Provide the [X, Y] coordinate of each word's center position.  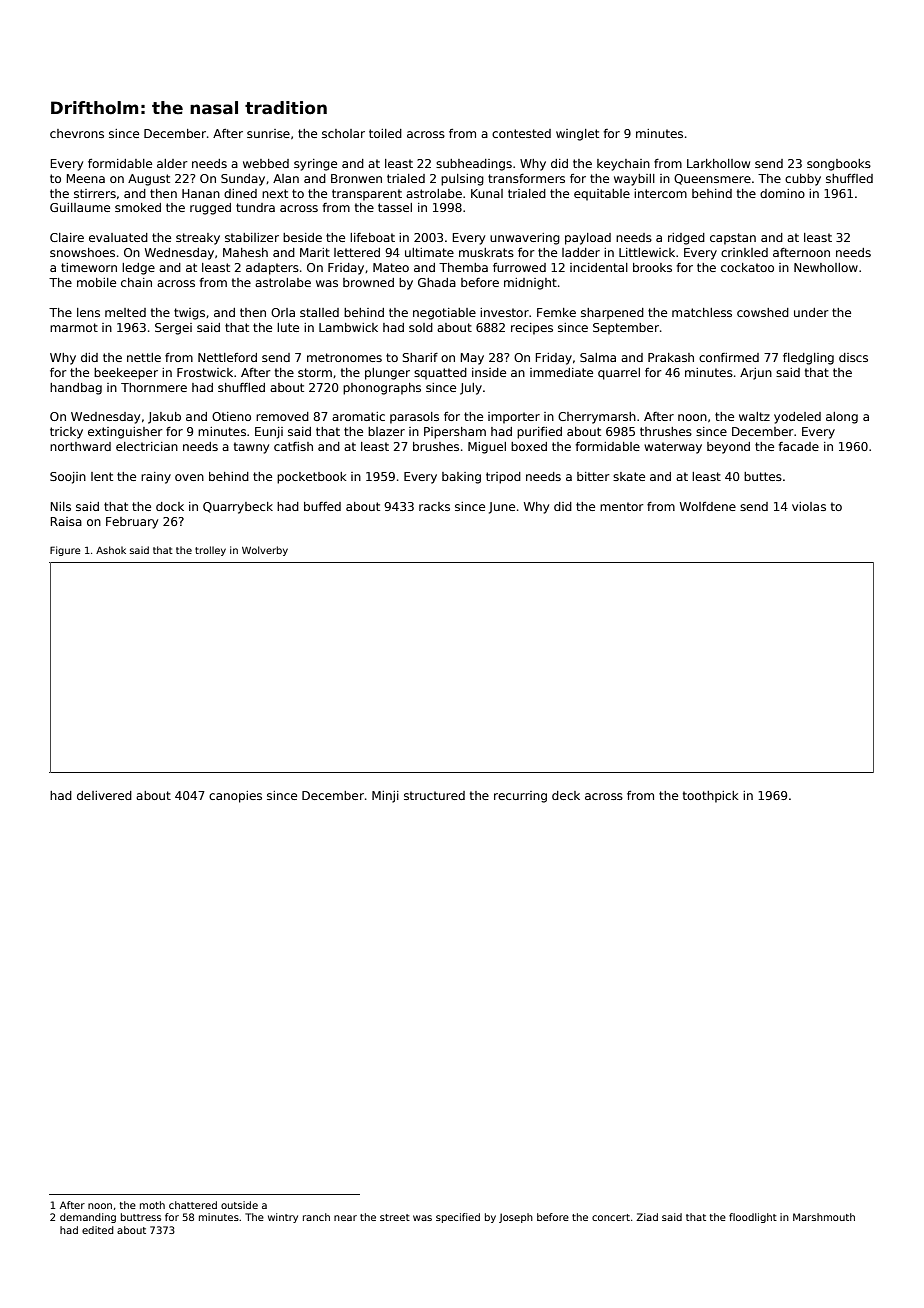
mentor [622, 506]
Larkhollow [718, 163]
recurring [520, 797]
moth [152, 1205]
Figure [65, 551]
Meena [86, 178]
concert [611, 1217]
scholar [343, 133]
